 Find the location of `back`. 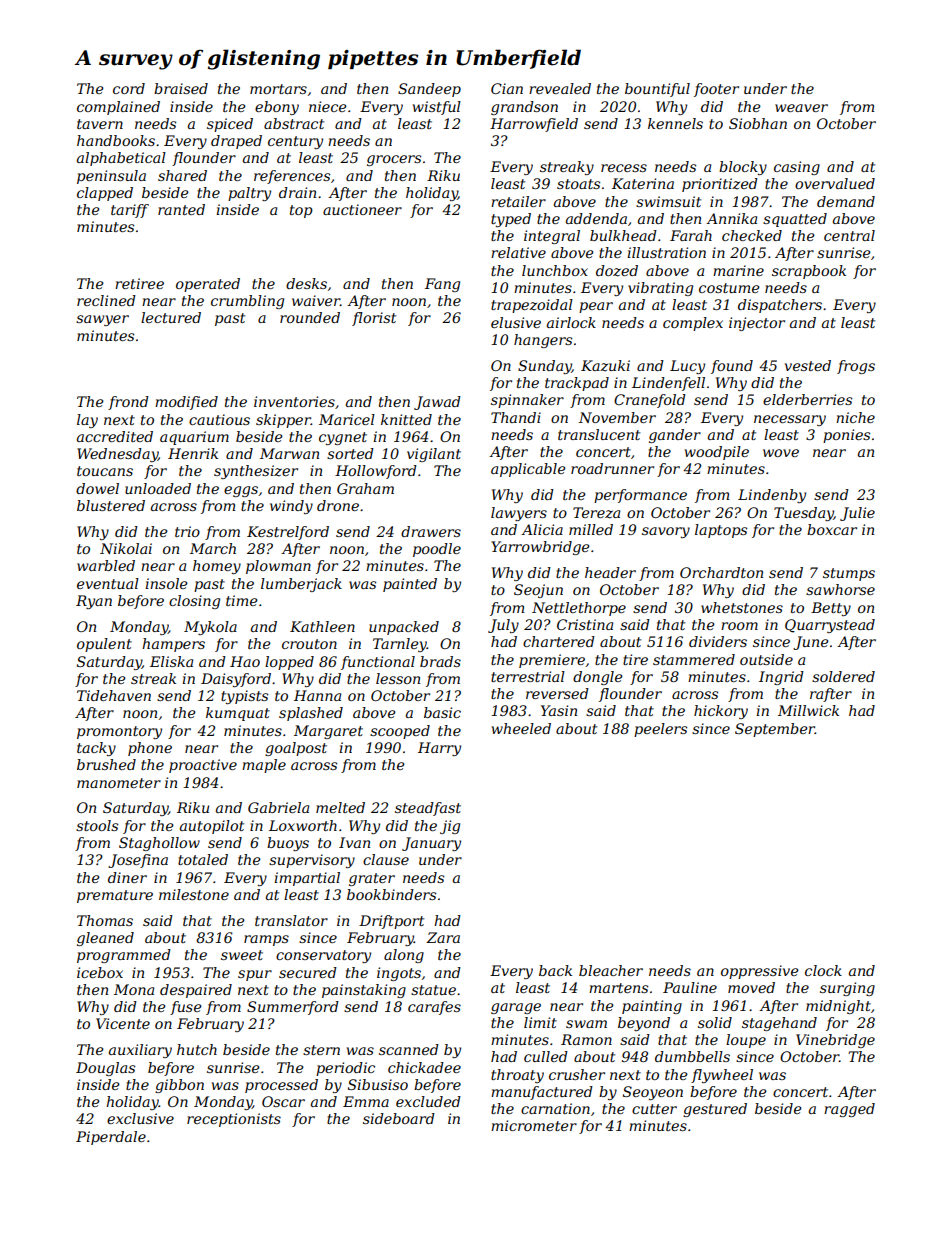

back is located at coordinates (555, 970).
